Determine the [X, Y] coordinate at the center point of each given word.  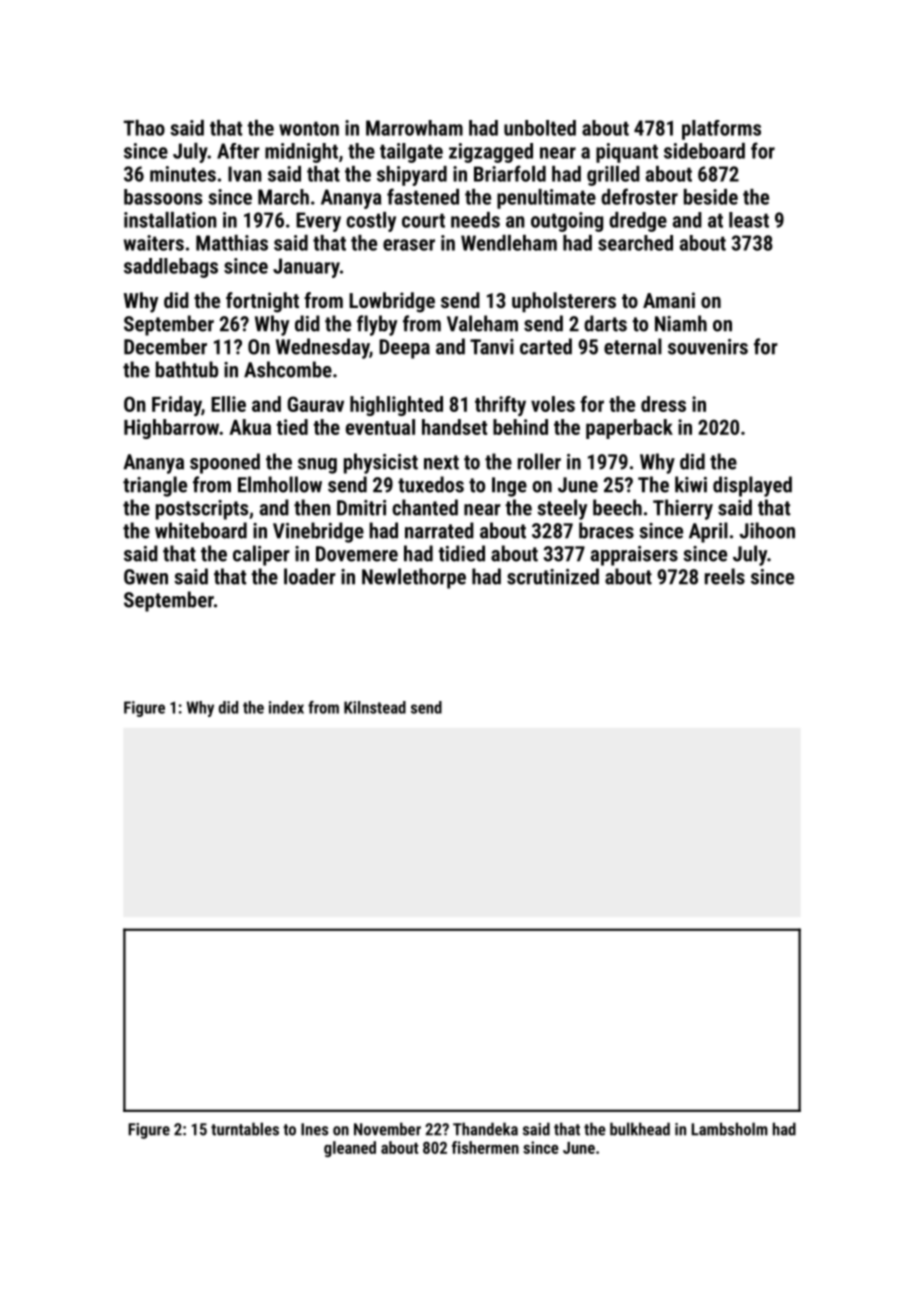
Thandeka [485, 1129]
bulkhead [640, 1129]
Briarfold [510, 173]
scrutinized [553, 576]
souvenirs [708, 347]
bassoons [163, 197]
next [441, 462]
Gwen [146, 577]
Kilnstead [375, 707]
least [749, 220]
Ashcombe [288, 369]
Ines [314, 1129]
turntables [245, 1129]
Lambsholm [729, 1129]
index [286, 707]
